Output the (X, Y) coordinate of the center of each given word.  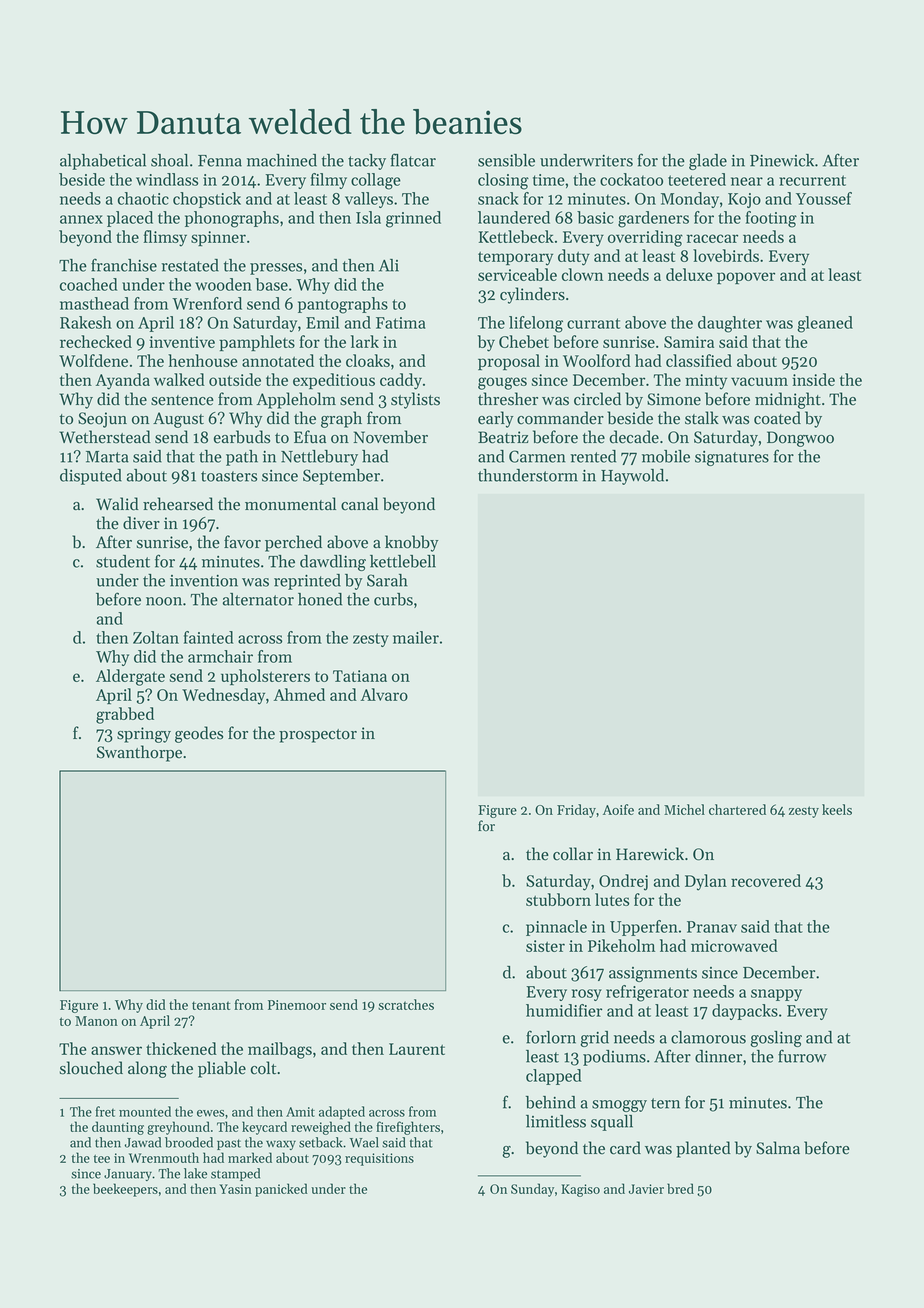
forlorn (551, 1037)
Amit (300, 1112)
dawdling (333, 563)
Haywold (632, 477)
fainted (209, 637)
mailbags (280, 1050)
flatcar (413, 160)
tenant (211, 1005)
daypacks (745, 1012)
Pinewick (782, 160)
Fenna (220, 161)
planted (703, 1149)
